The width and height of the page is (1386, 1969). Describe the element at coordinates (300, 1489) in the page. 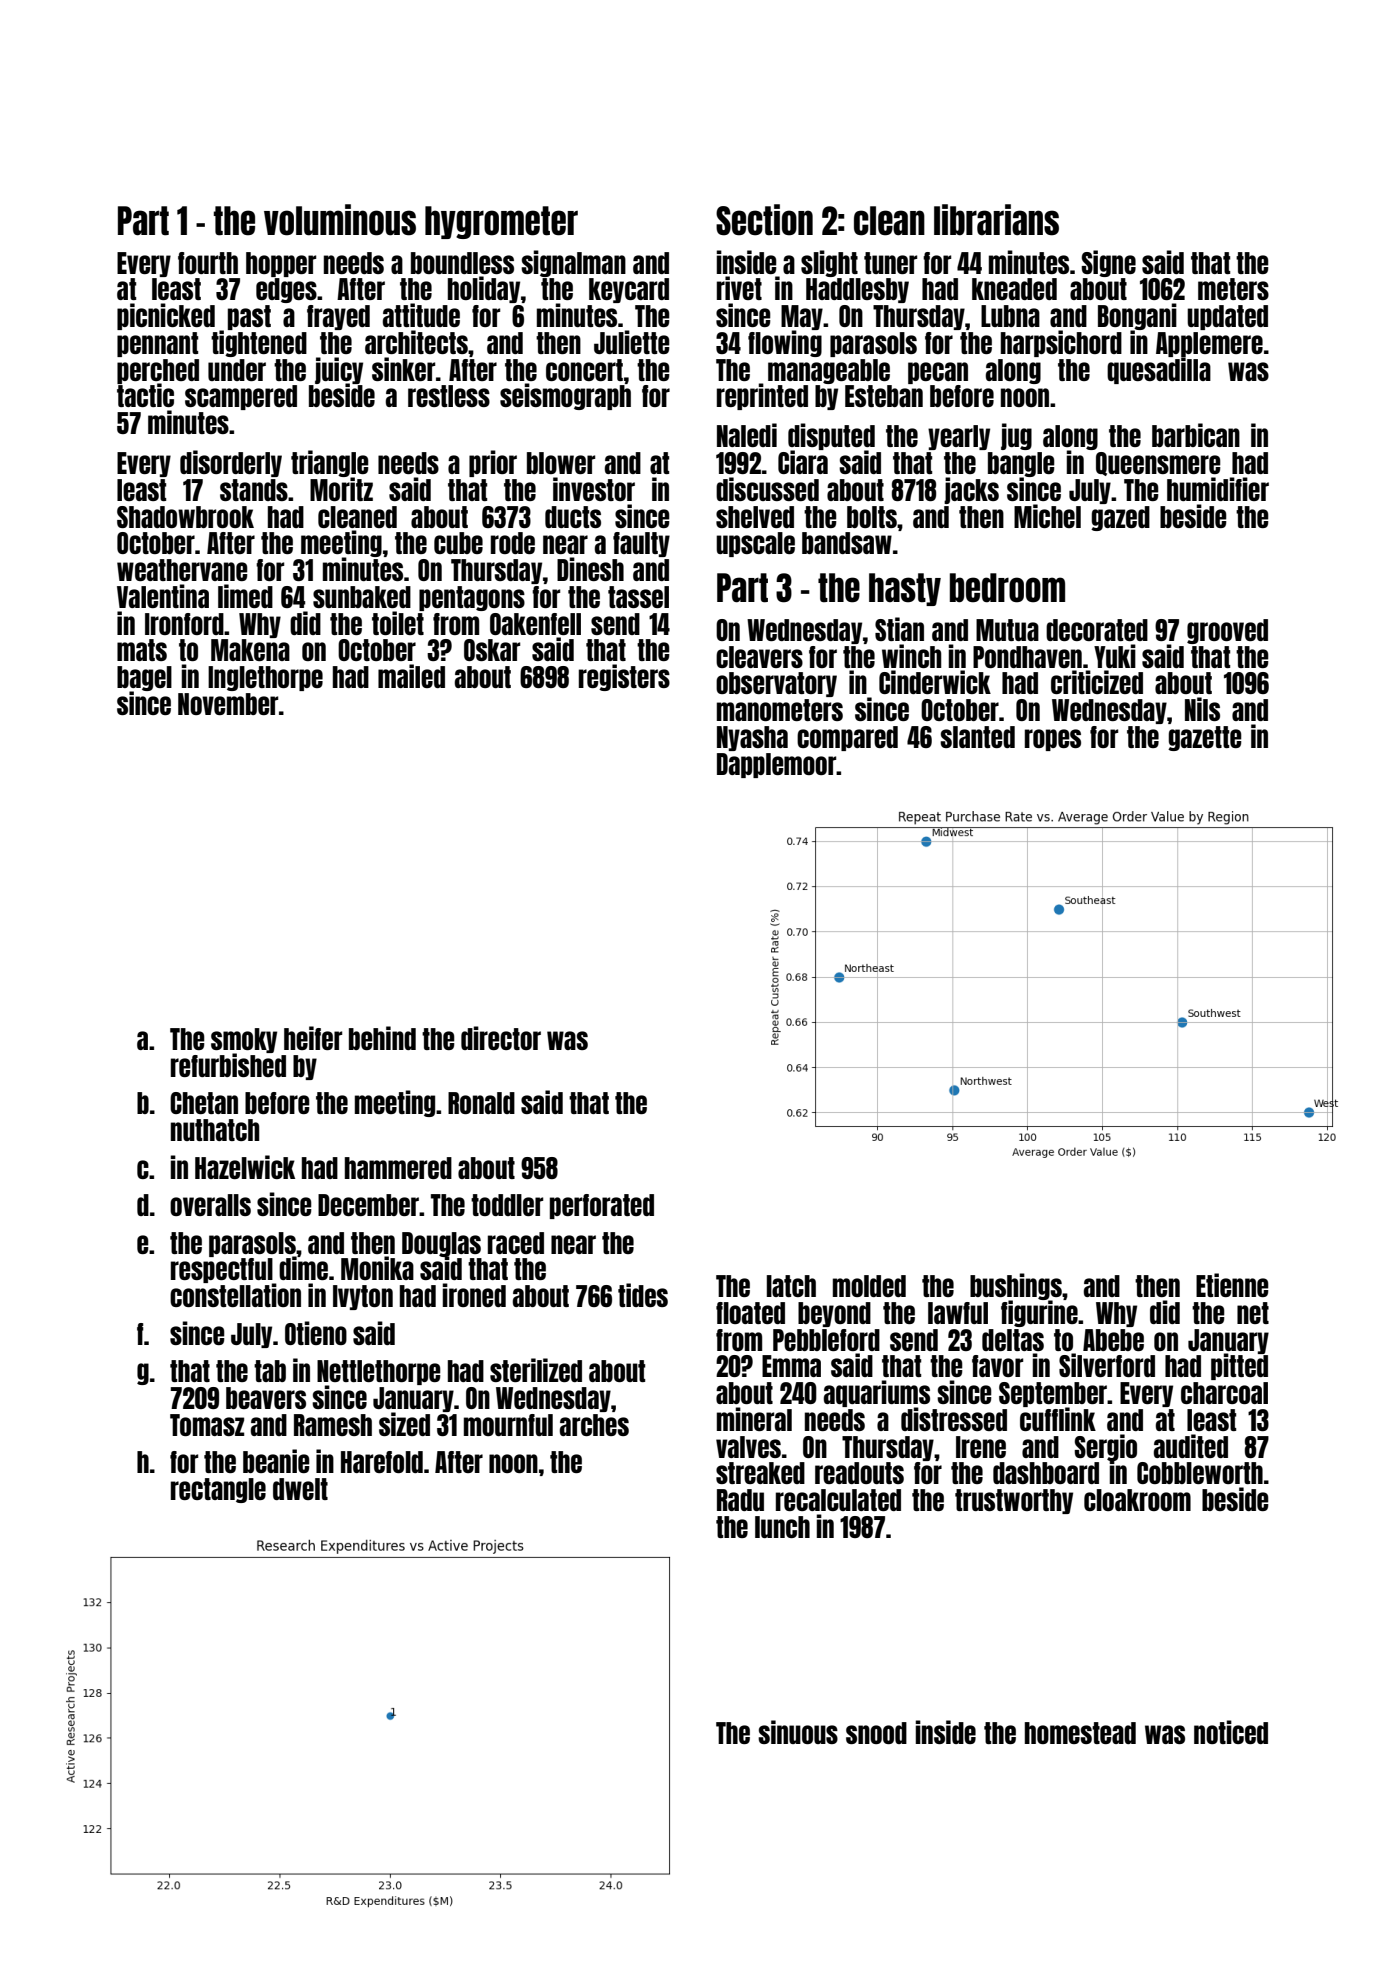

I see `dwelt` at that location.
